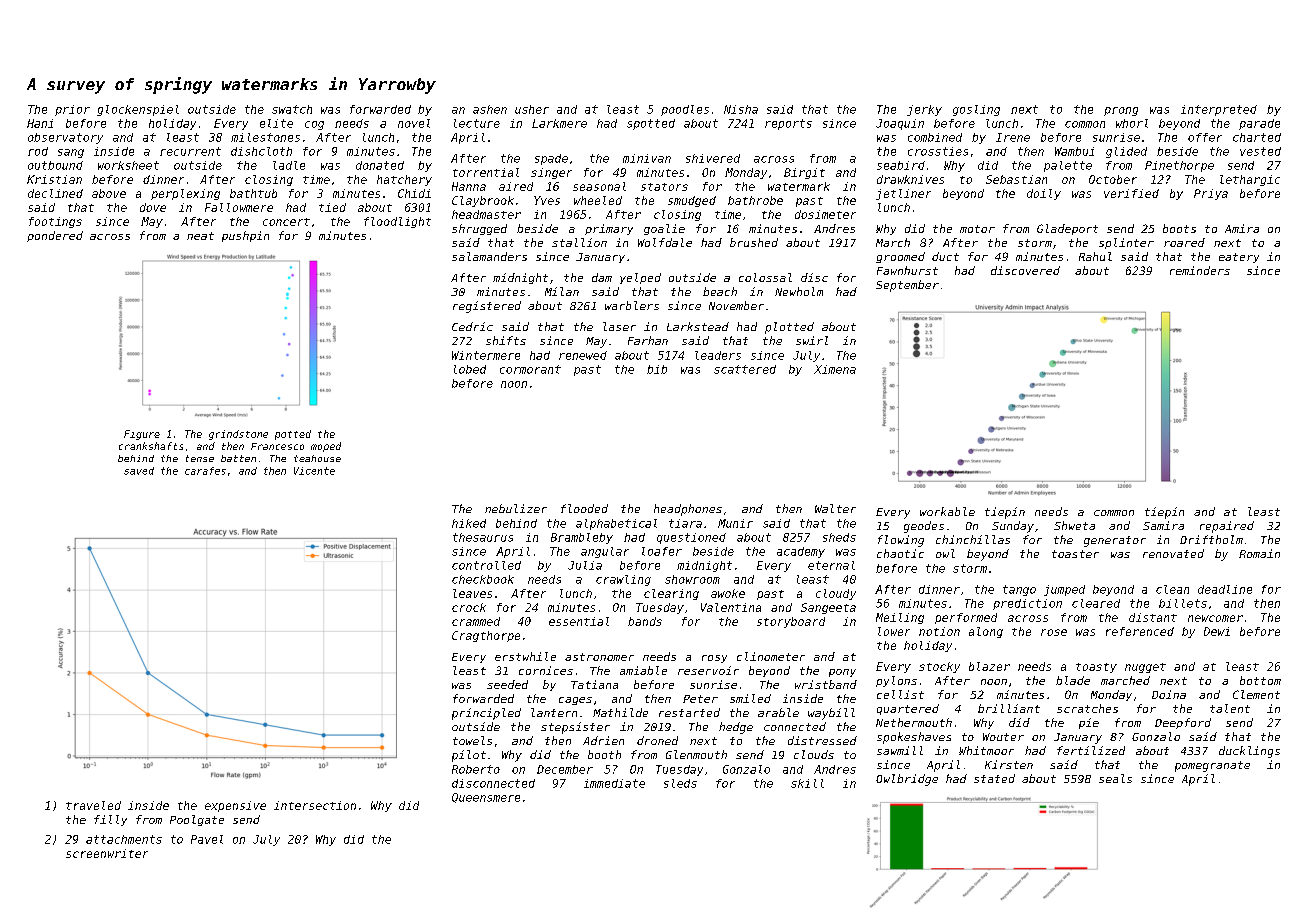  I want to click on principled, so click(486, 714).
